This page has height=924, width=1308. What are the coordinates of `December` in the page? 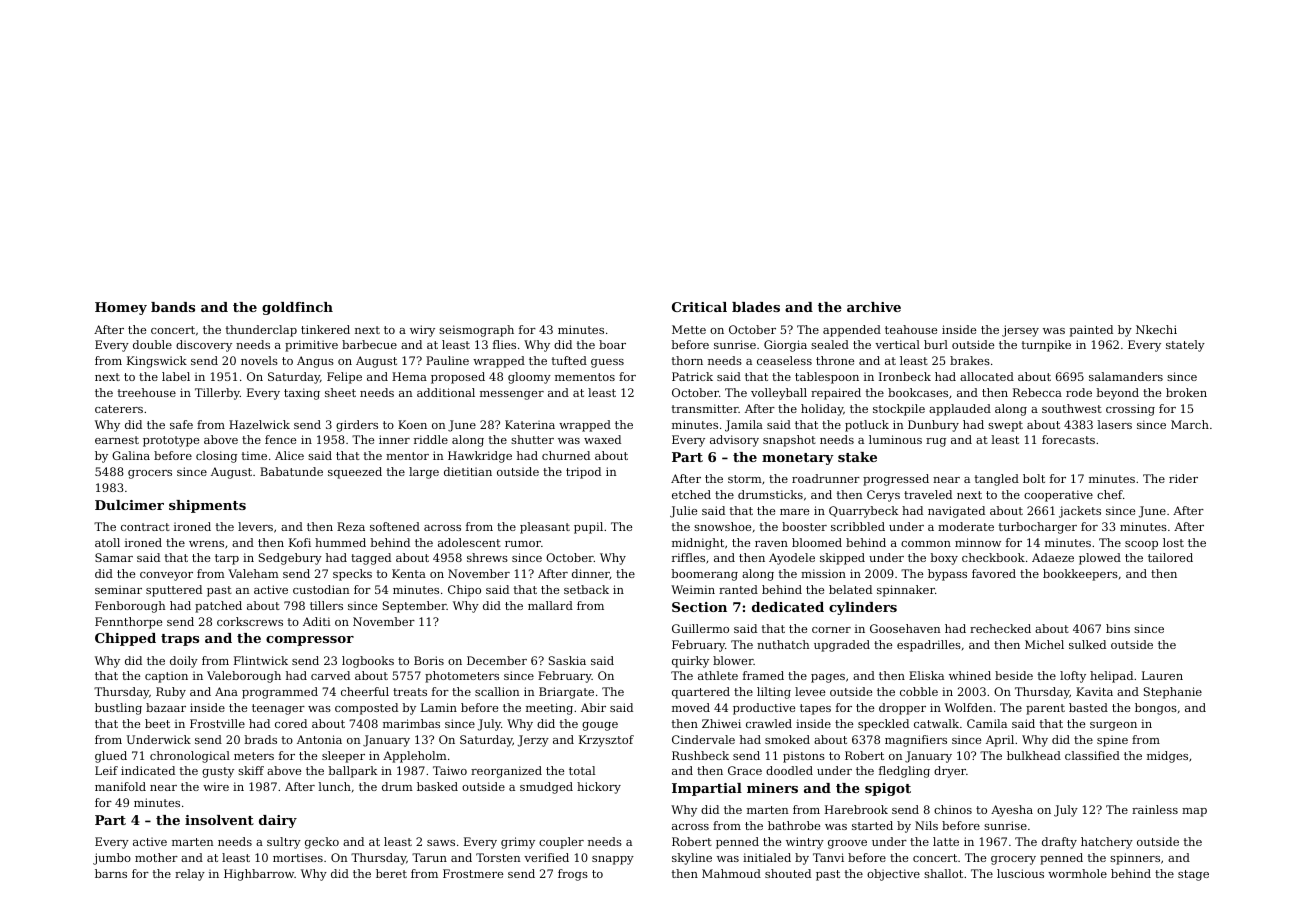 It's located at (497, 660).
